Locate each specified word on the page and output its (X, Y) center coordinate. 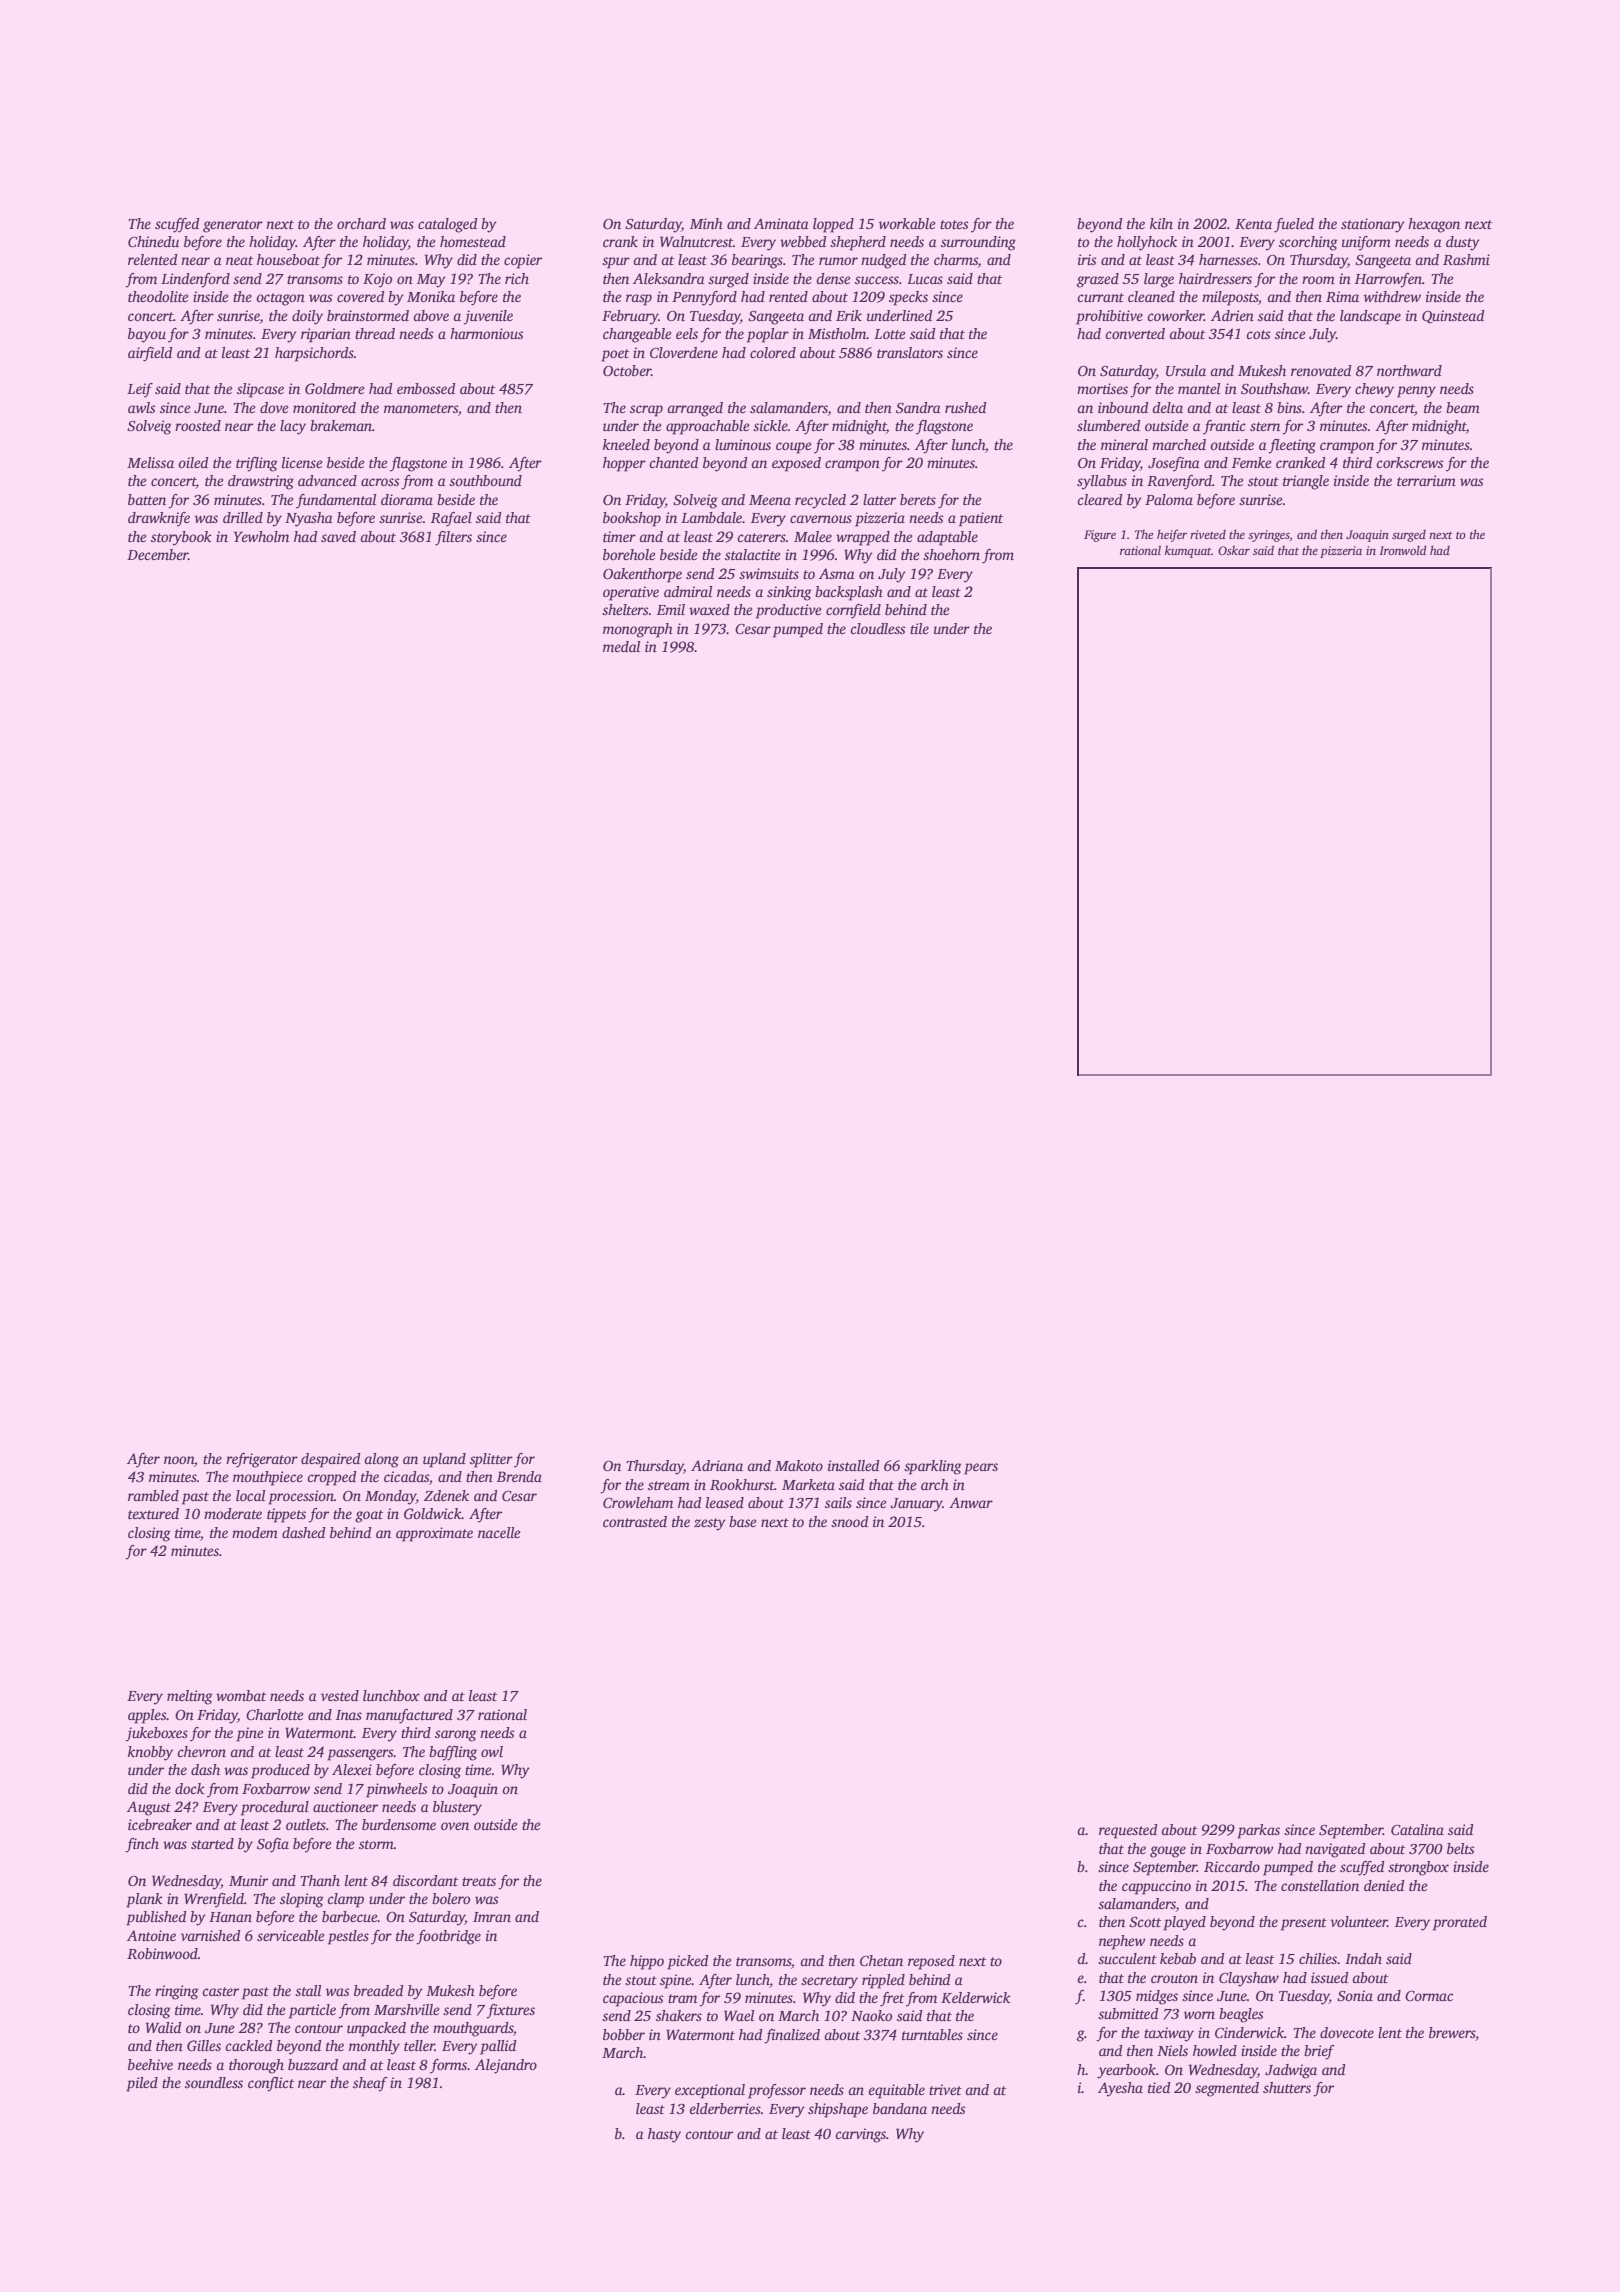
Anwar (971, 1502)
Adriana (717, 1465)
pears (981, 1469)
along (381, 1460)
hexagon (1434, 225)
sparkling (933, 1467)
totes (954, 224)
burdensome (399, 1824)
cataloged (448, 225)
